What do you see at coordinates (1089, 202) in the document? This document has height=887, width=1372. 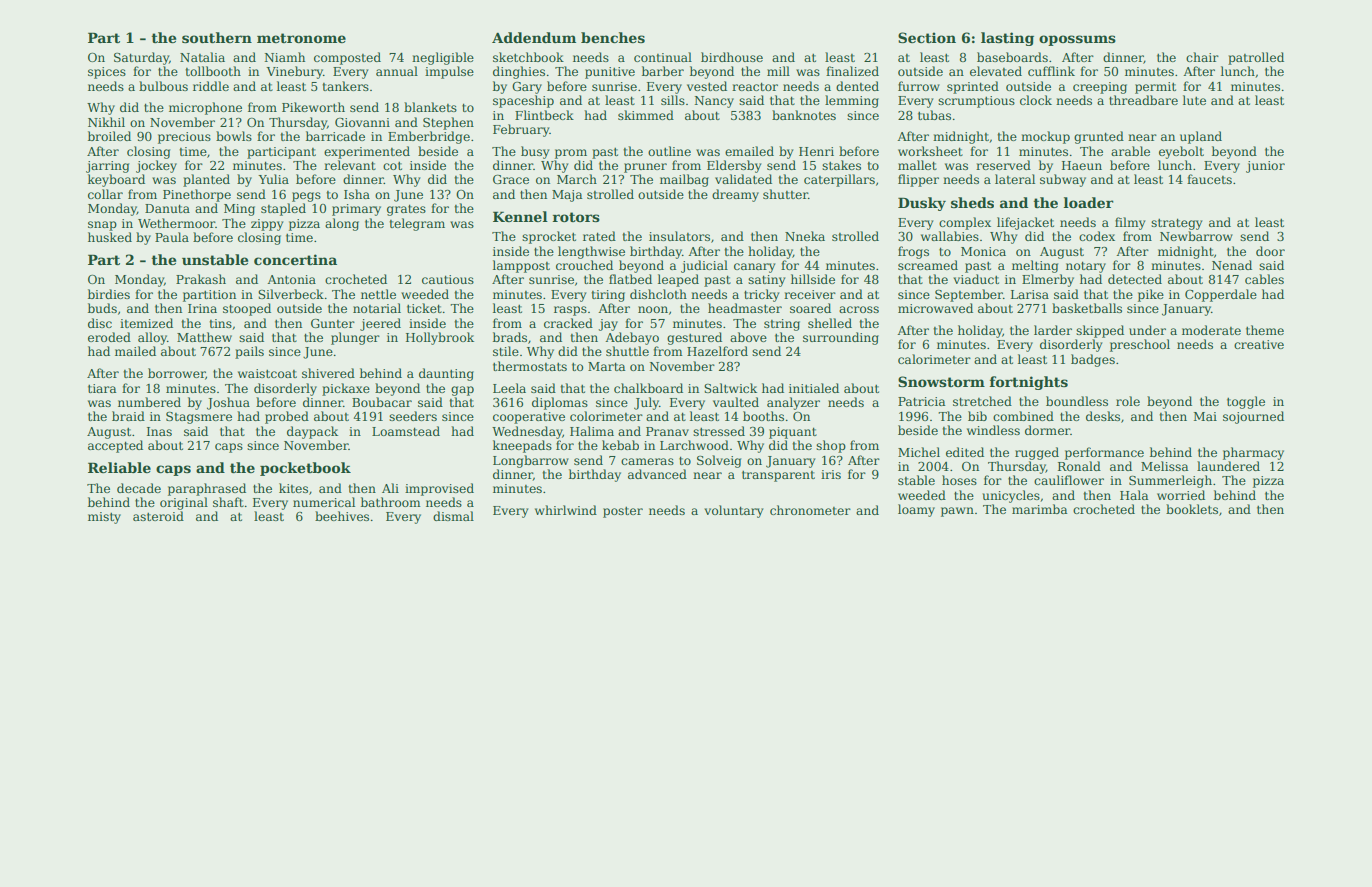 I see `loader` at bounding box center [1089, 202].
